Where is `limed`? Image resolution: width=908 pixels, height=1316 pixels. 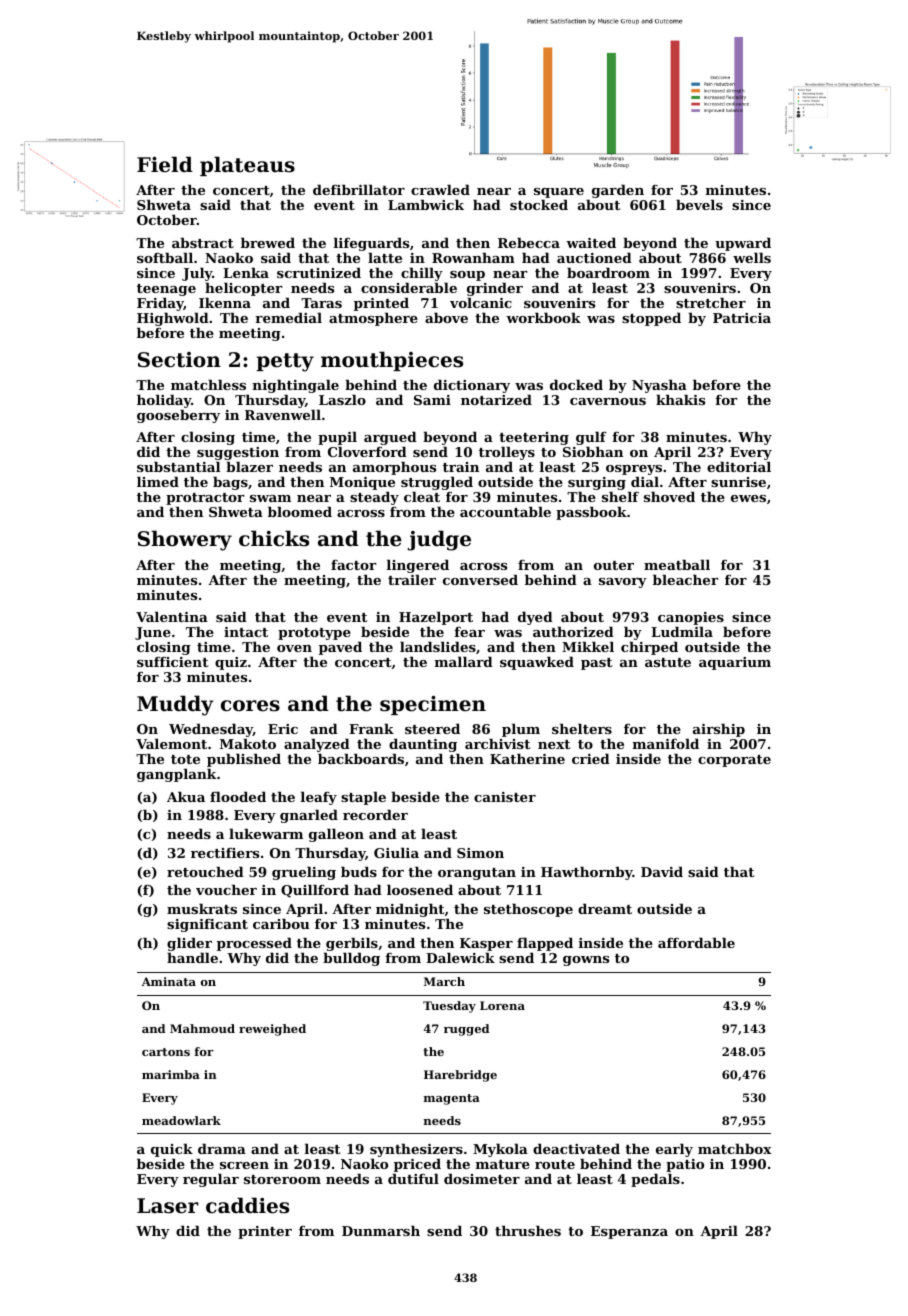 limed is located at coordinates (158, 481).
